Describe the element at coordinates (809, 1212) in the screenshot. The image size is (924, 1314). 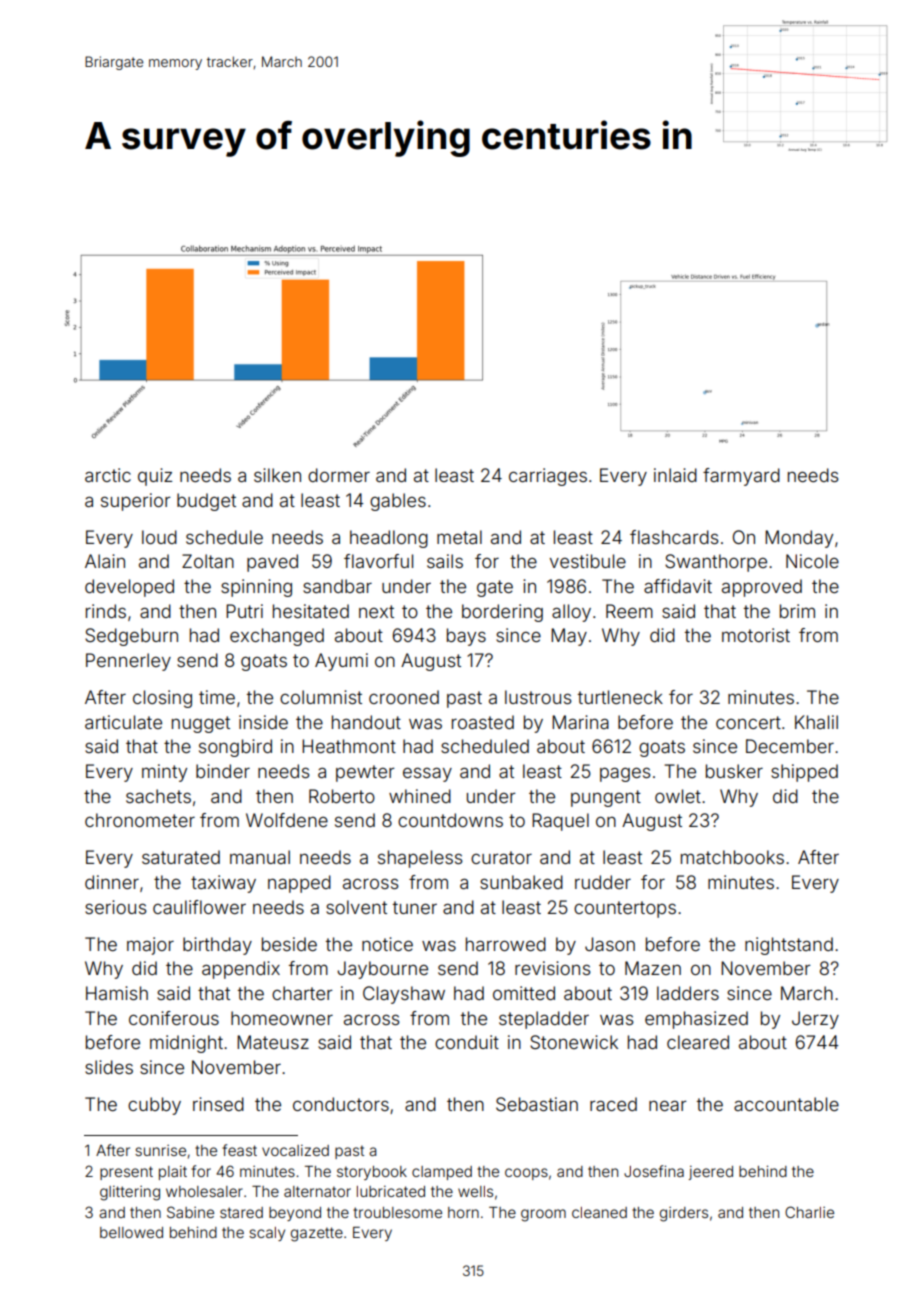
I see `Charlie` at that location.
